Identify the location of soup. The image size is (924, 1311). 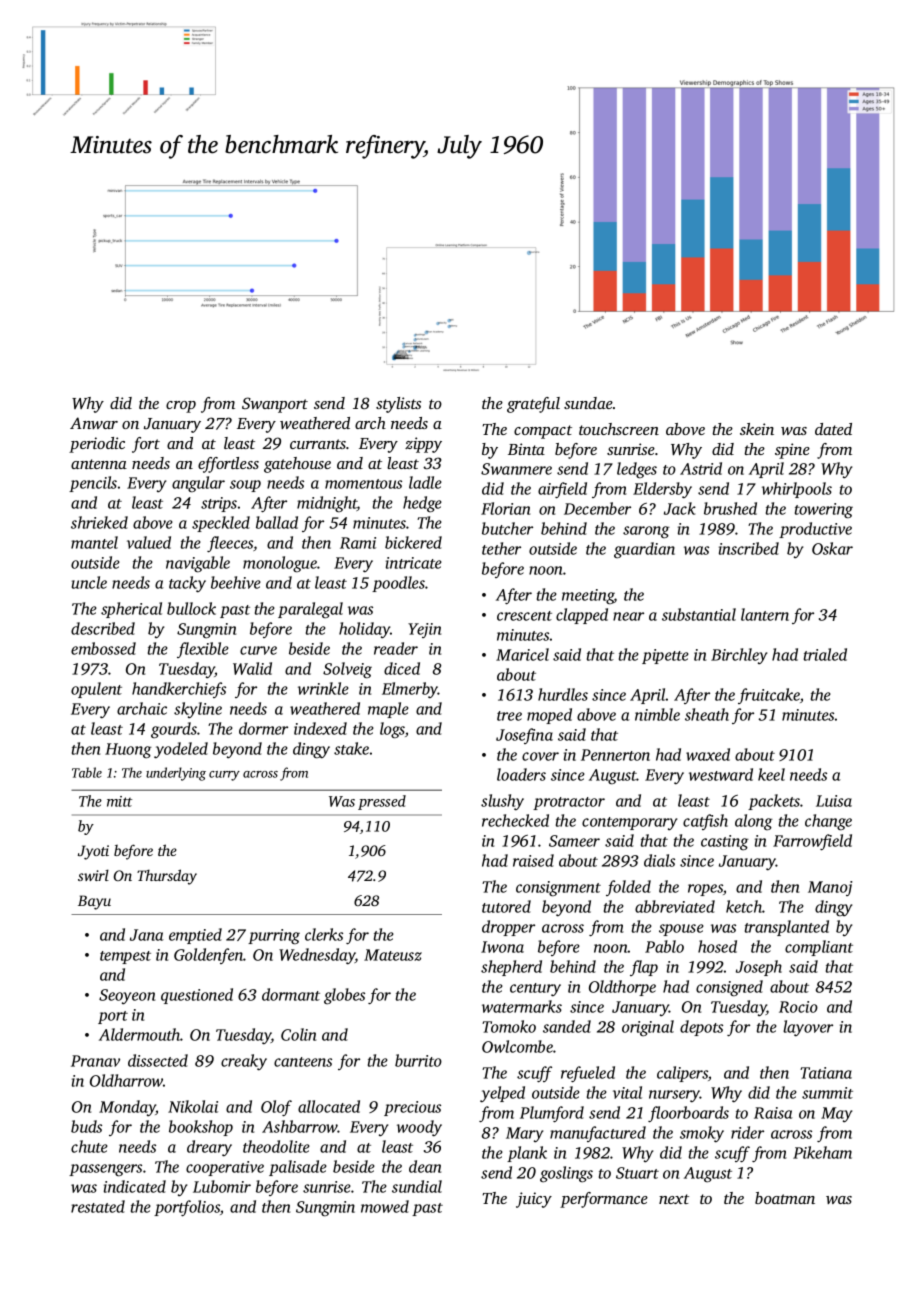
(245, 486).
